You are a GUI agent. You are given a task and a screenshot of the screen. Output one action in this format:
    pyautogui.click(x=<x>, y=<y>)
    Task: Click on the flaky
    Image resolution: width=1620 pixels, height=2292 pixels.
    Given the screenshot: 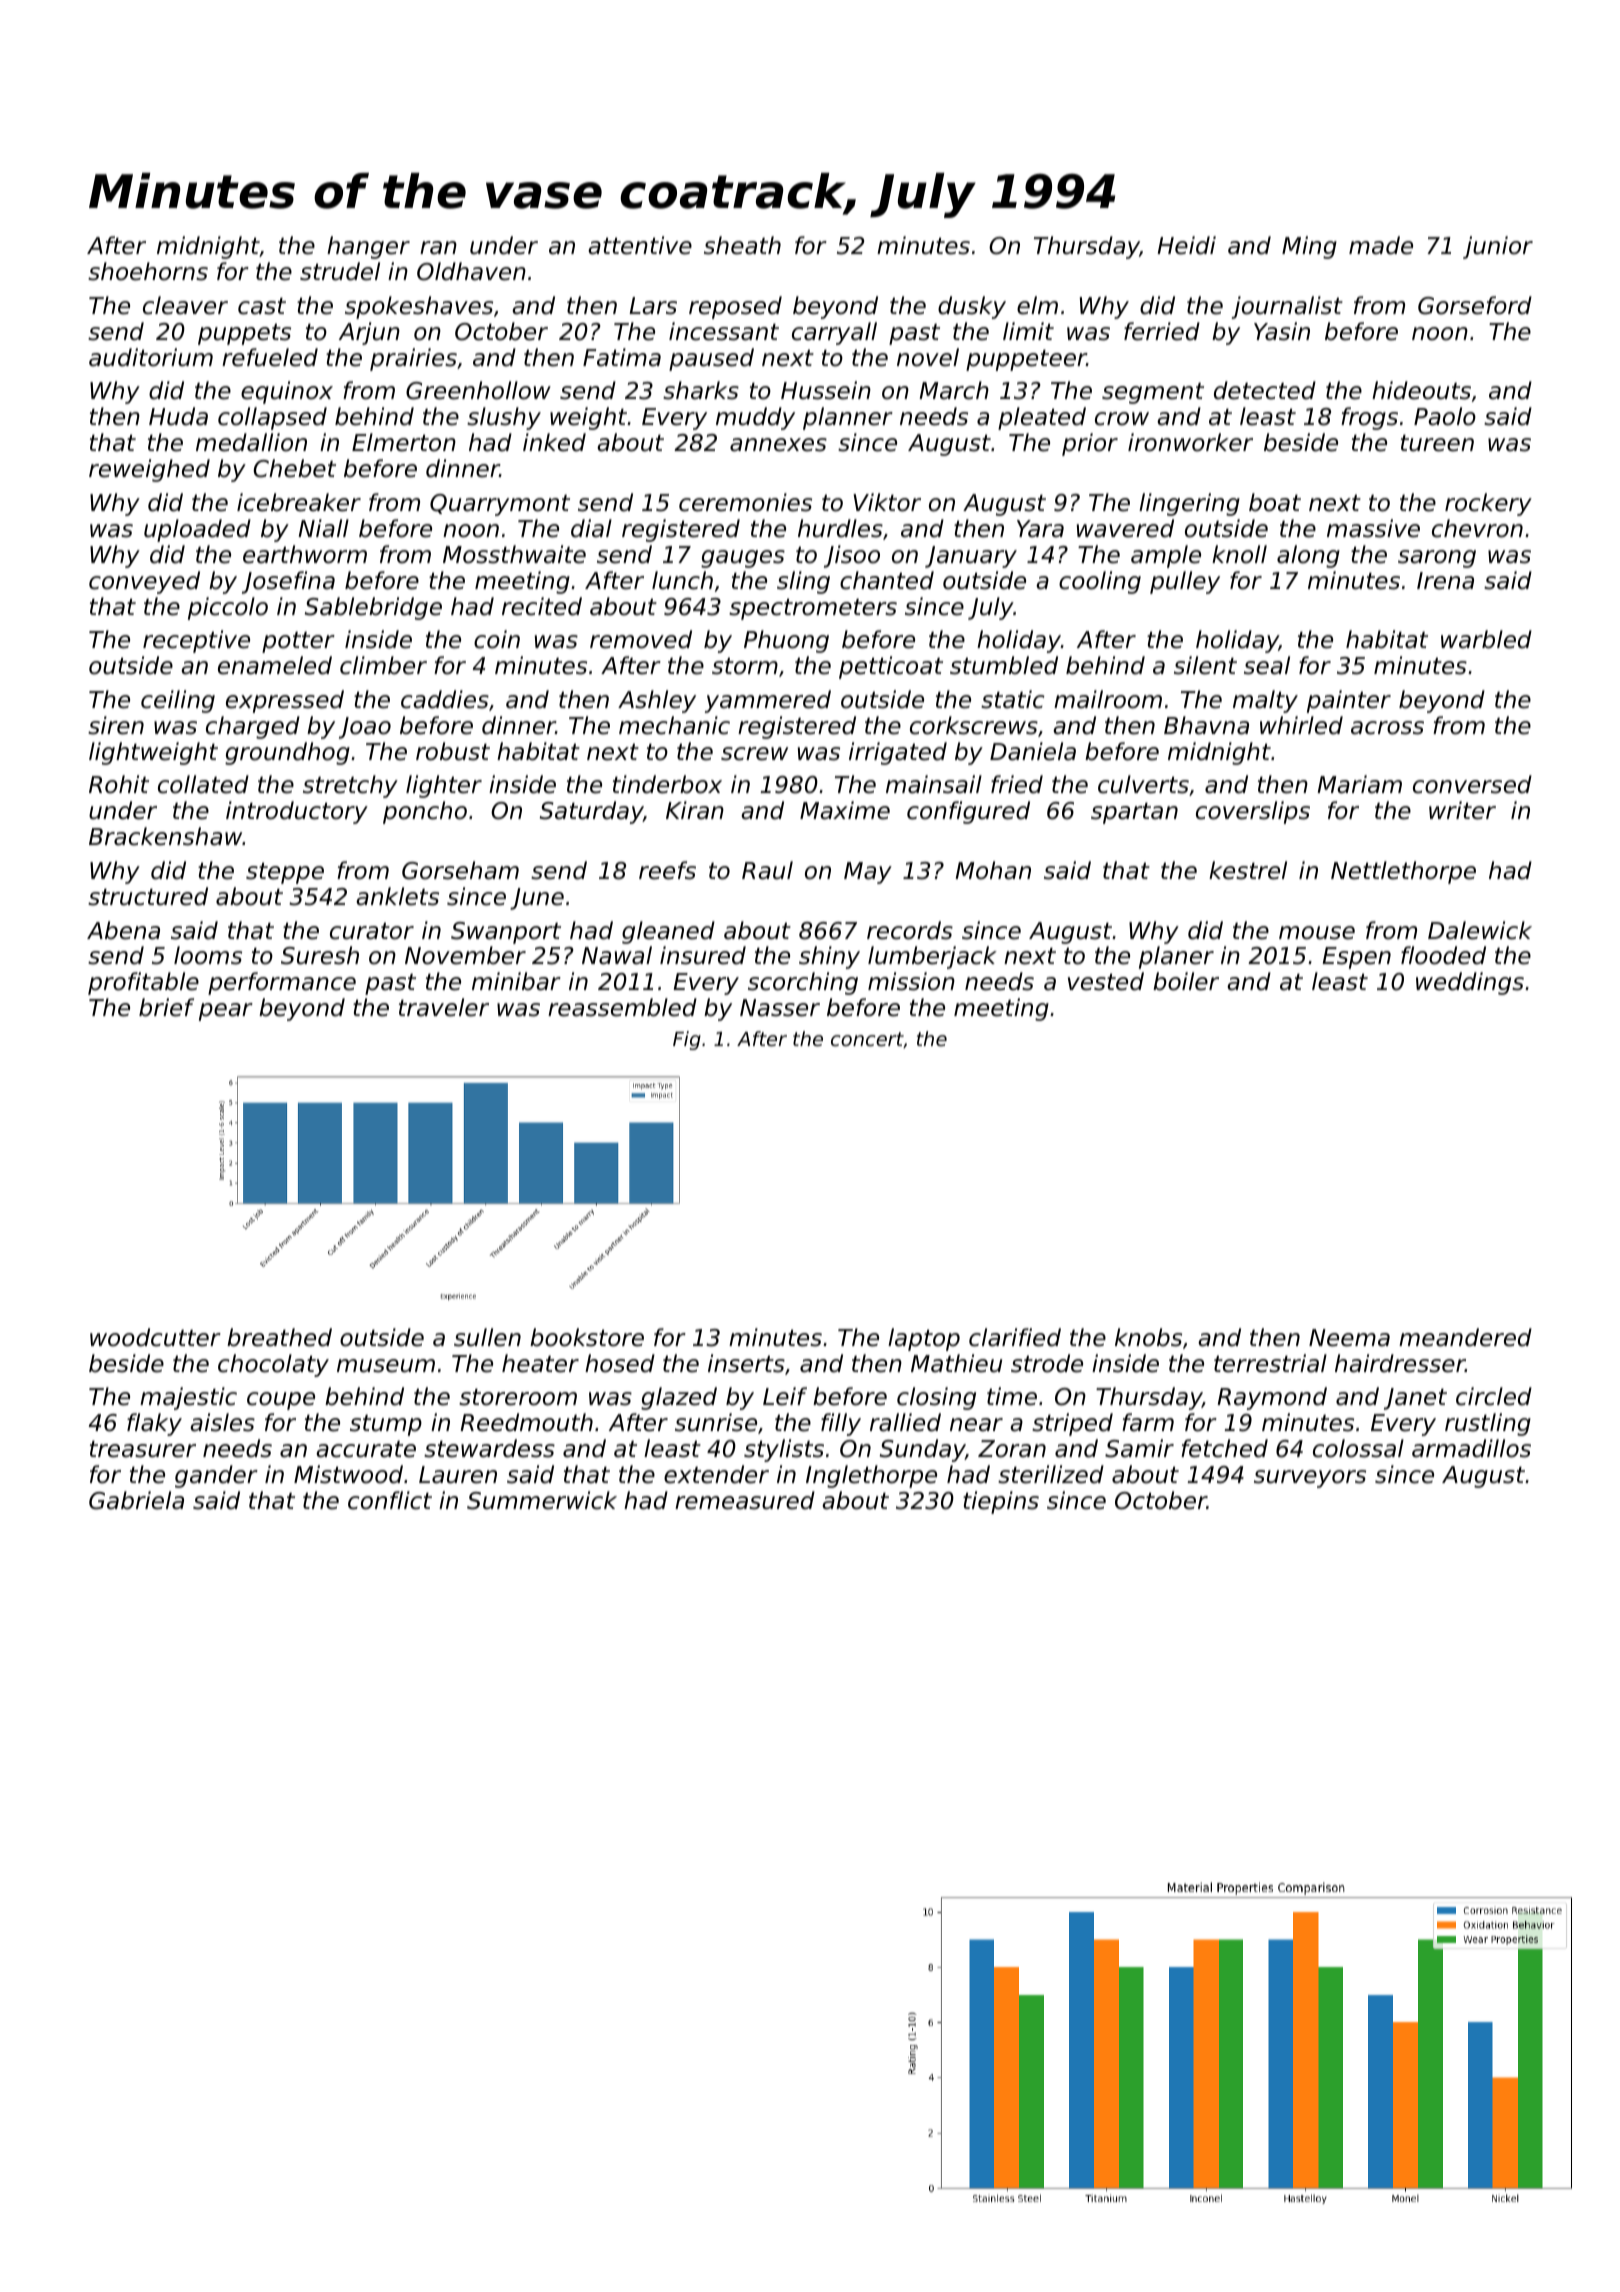 What is the action you would take?
    pyautogui.click(x=154, y=1424)
